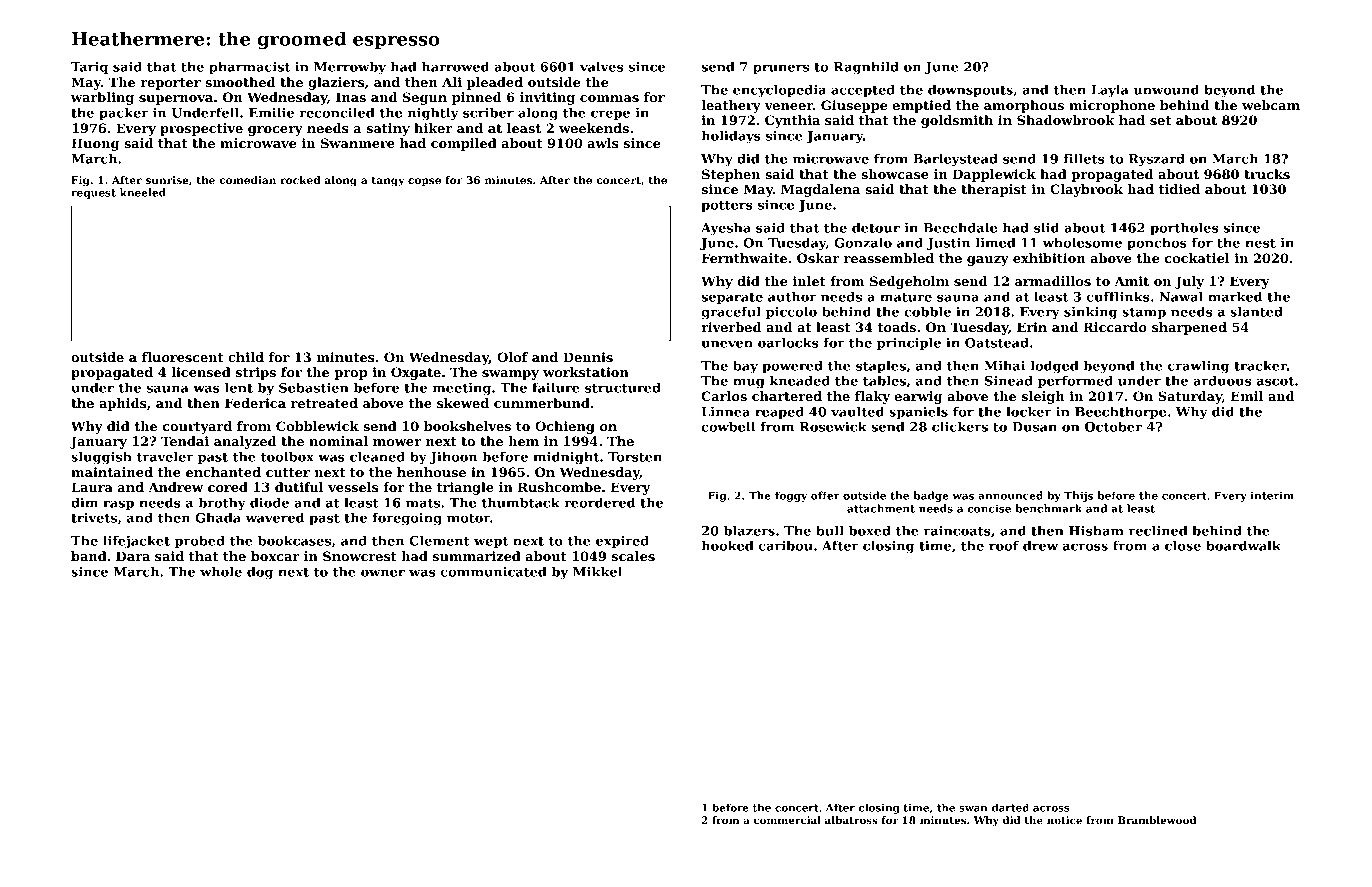 The width and height of the page is (1372, 887). Describe the element at coordinates (93, 194) in the page. I see `request` at that location.
